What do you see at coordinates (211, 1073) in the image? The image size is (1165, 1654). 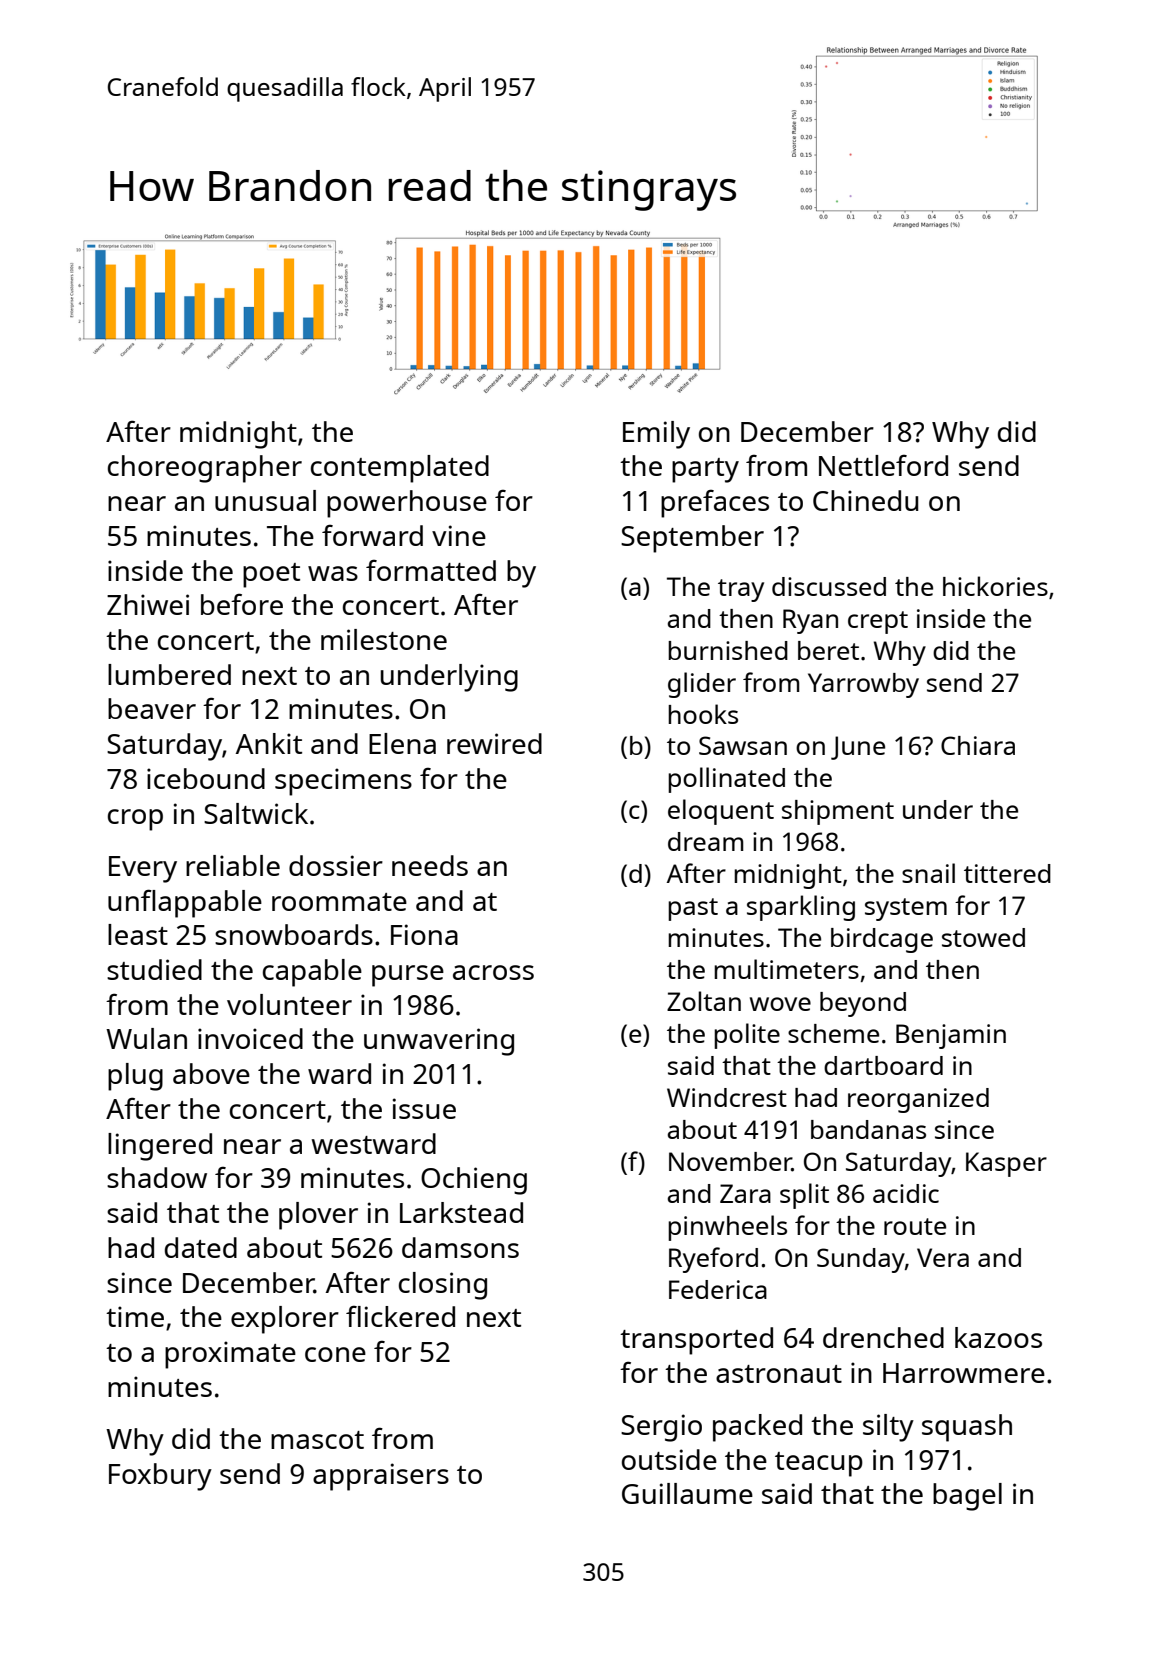 I see `above` at bounding box center [211, 1073].
